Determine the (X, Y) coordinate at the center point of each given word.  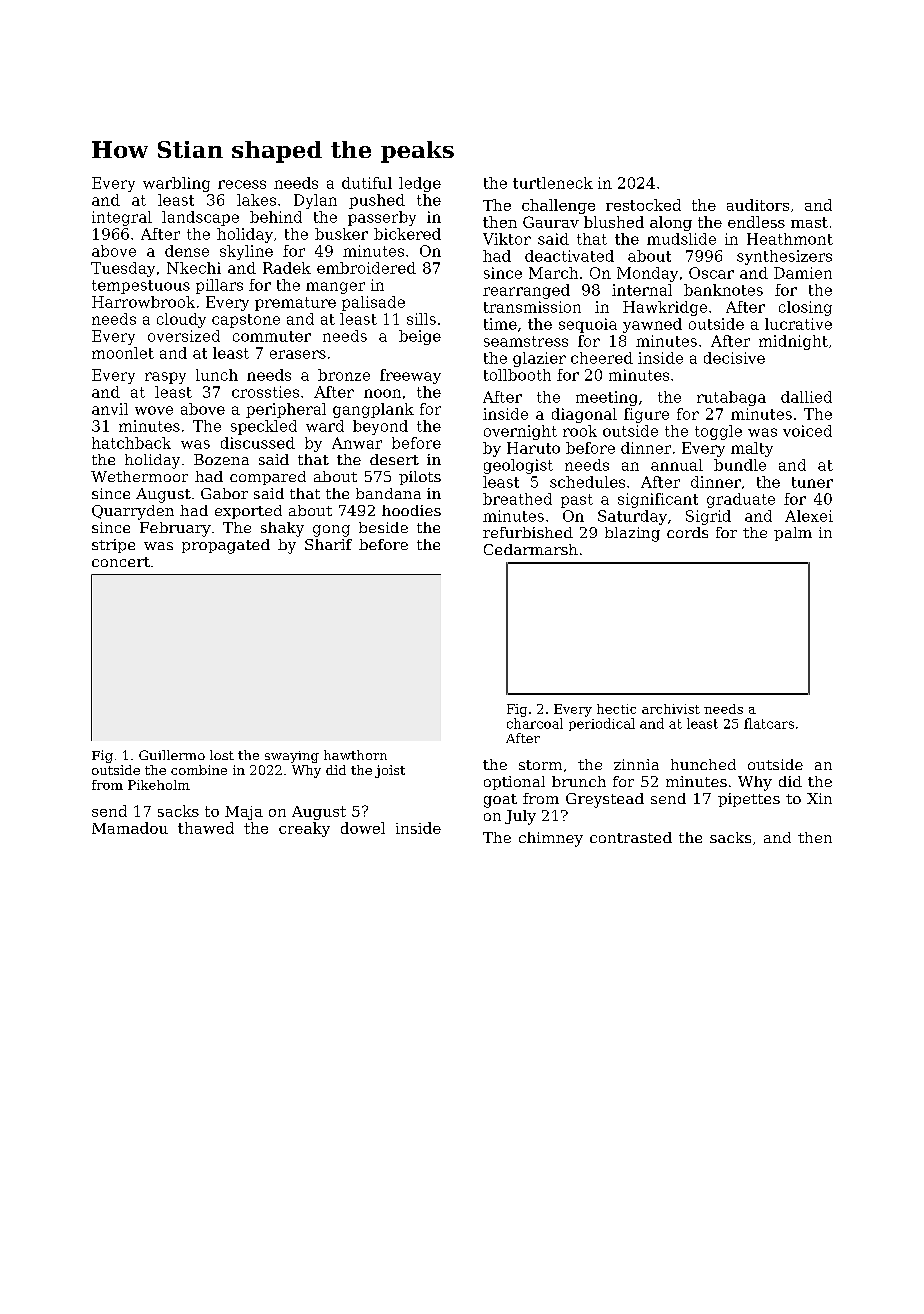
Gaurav (551, 222)
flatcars (769, 723)
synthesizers (784, 257)
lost (222, 755)
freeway (410, 376)
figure (646, 415)
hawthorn (355, 755)
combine (199, 770)
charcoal (535, 723)
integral (122, 218)
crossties (265, 392)
